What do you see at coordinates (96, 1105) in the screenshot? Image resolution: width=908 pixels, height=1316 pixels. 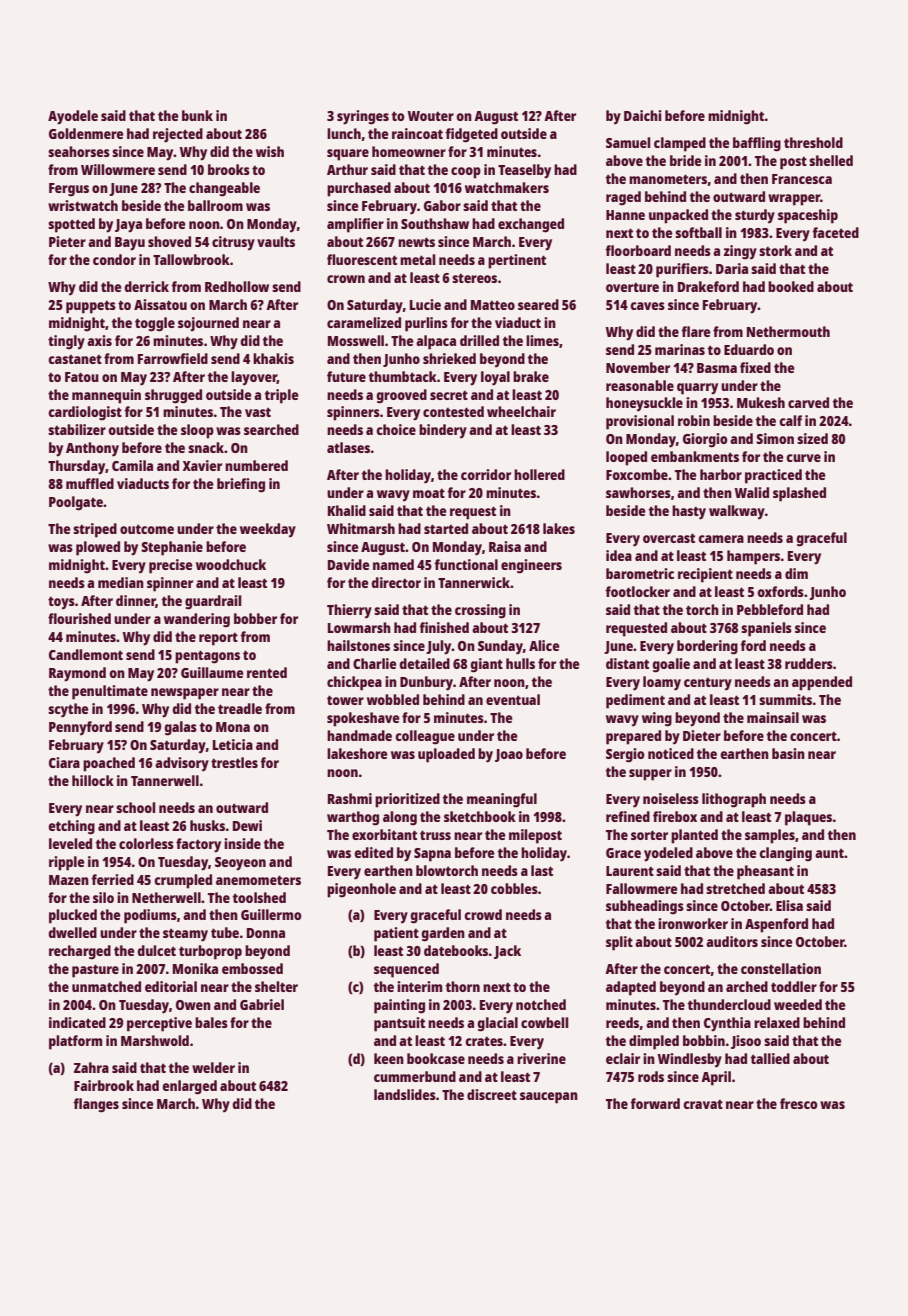 I see `flanges` at bounding box center [96, 1105].
